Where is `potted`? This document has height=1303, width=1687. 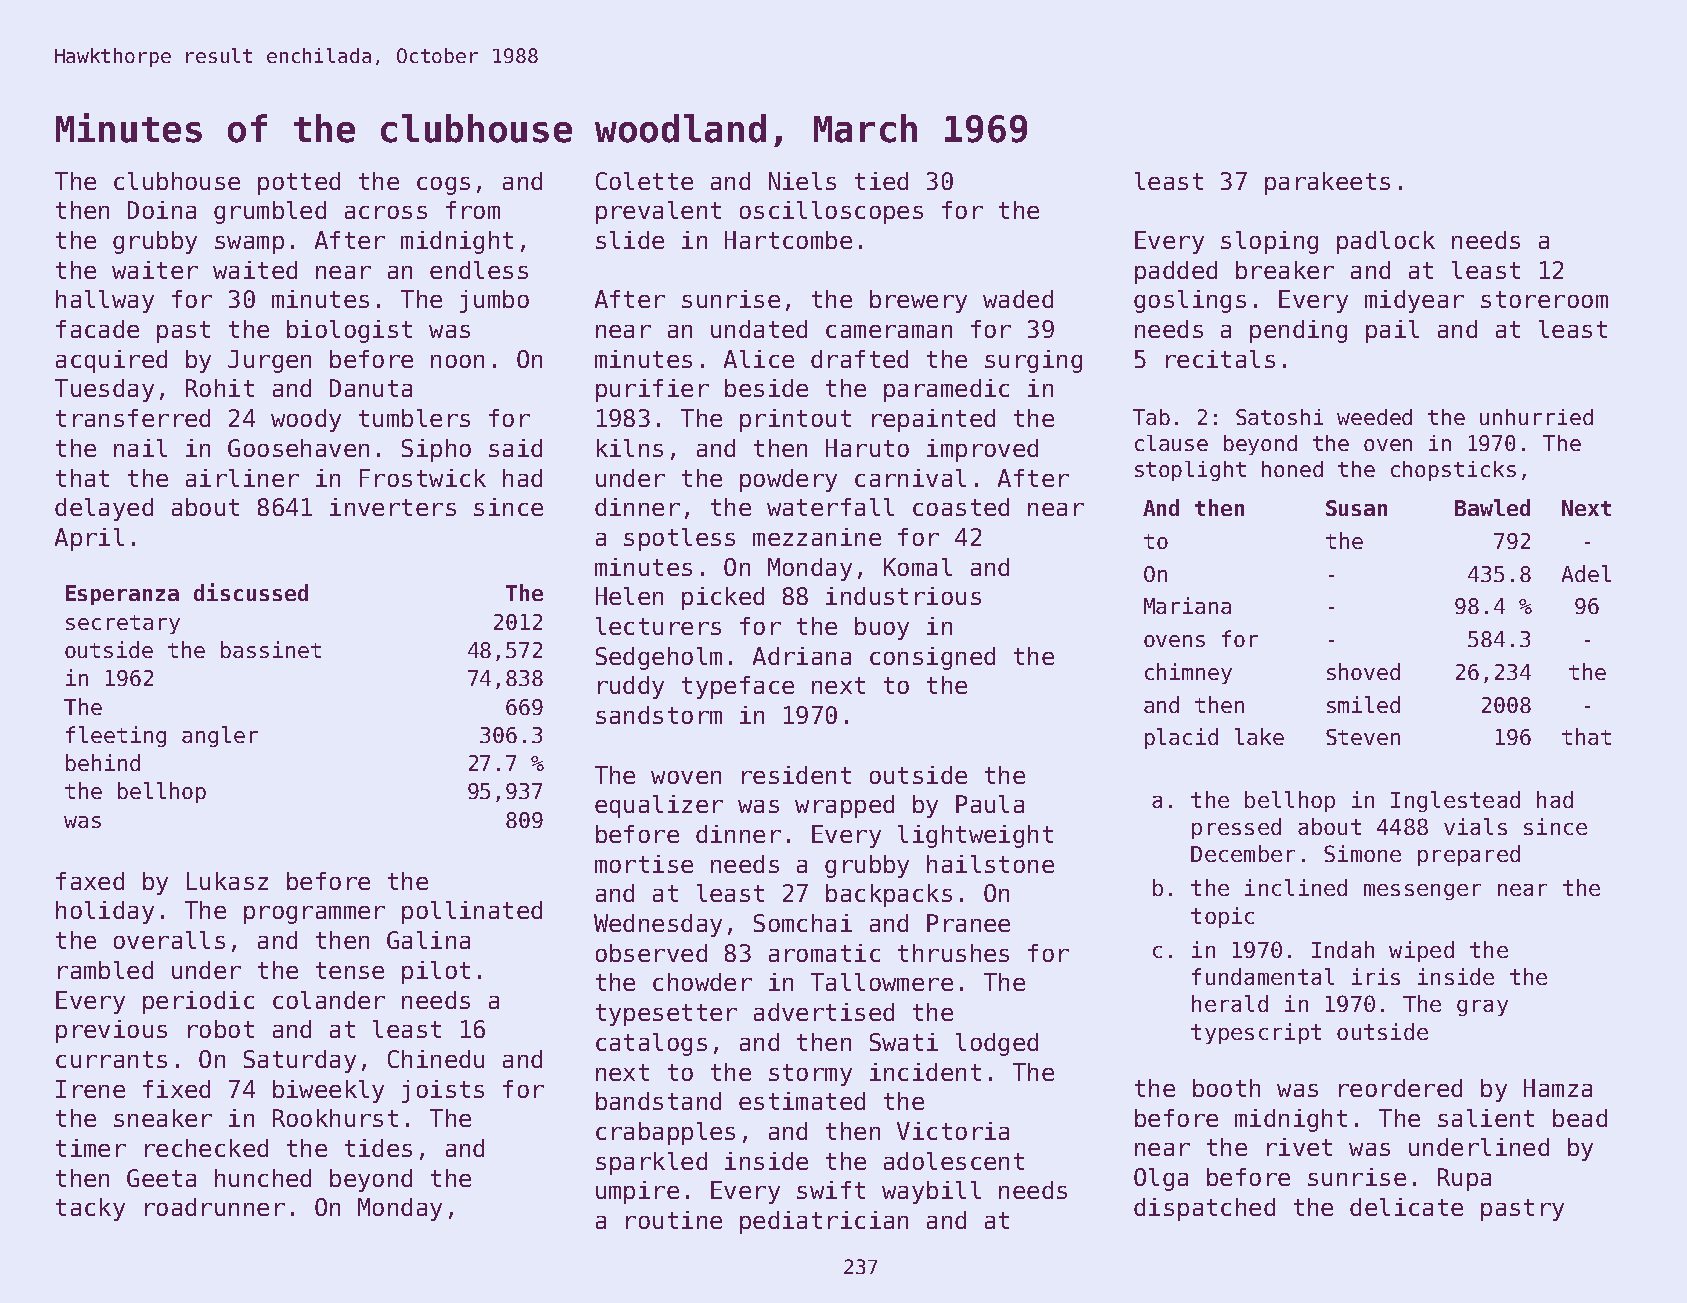
potted is located at coordinates (299, 183).
